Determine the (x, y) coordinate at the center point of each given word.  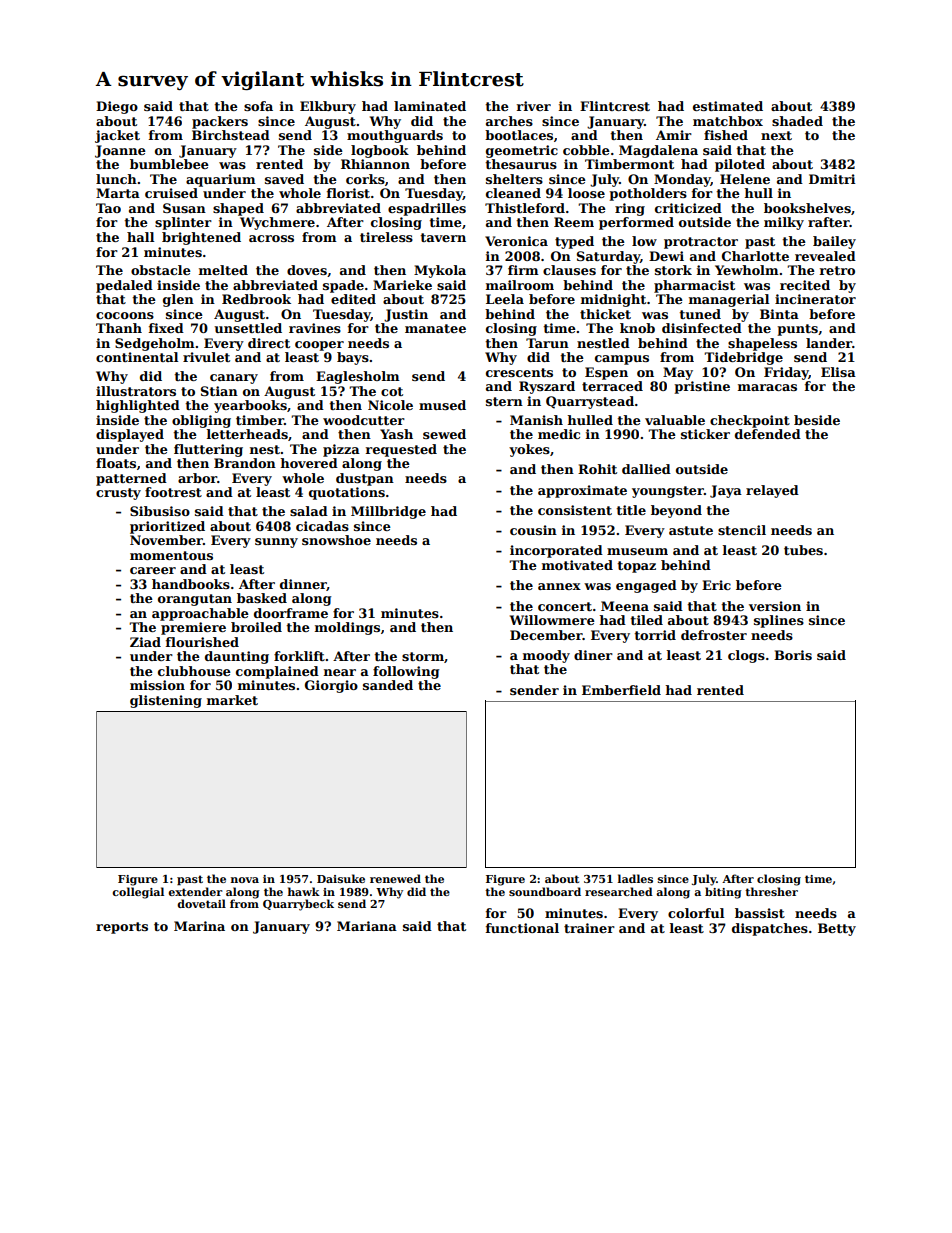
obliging (201, 421)
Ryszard (547, 387)
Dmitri (832, 179)
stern (504, 401)
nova (245, 880)
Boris (793, 655)
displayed (130, 435)
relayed (772, 491)
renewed (395, 878)
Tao (108, 208)
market (232, 700)
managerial (729, 300)
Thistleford (525, 208)
